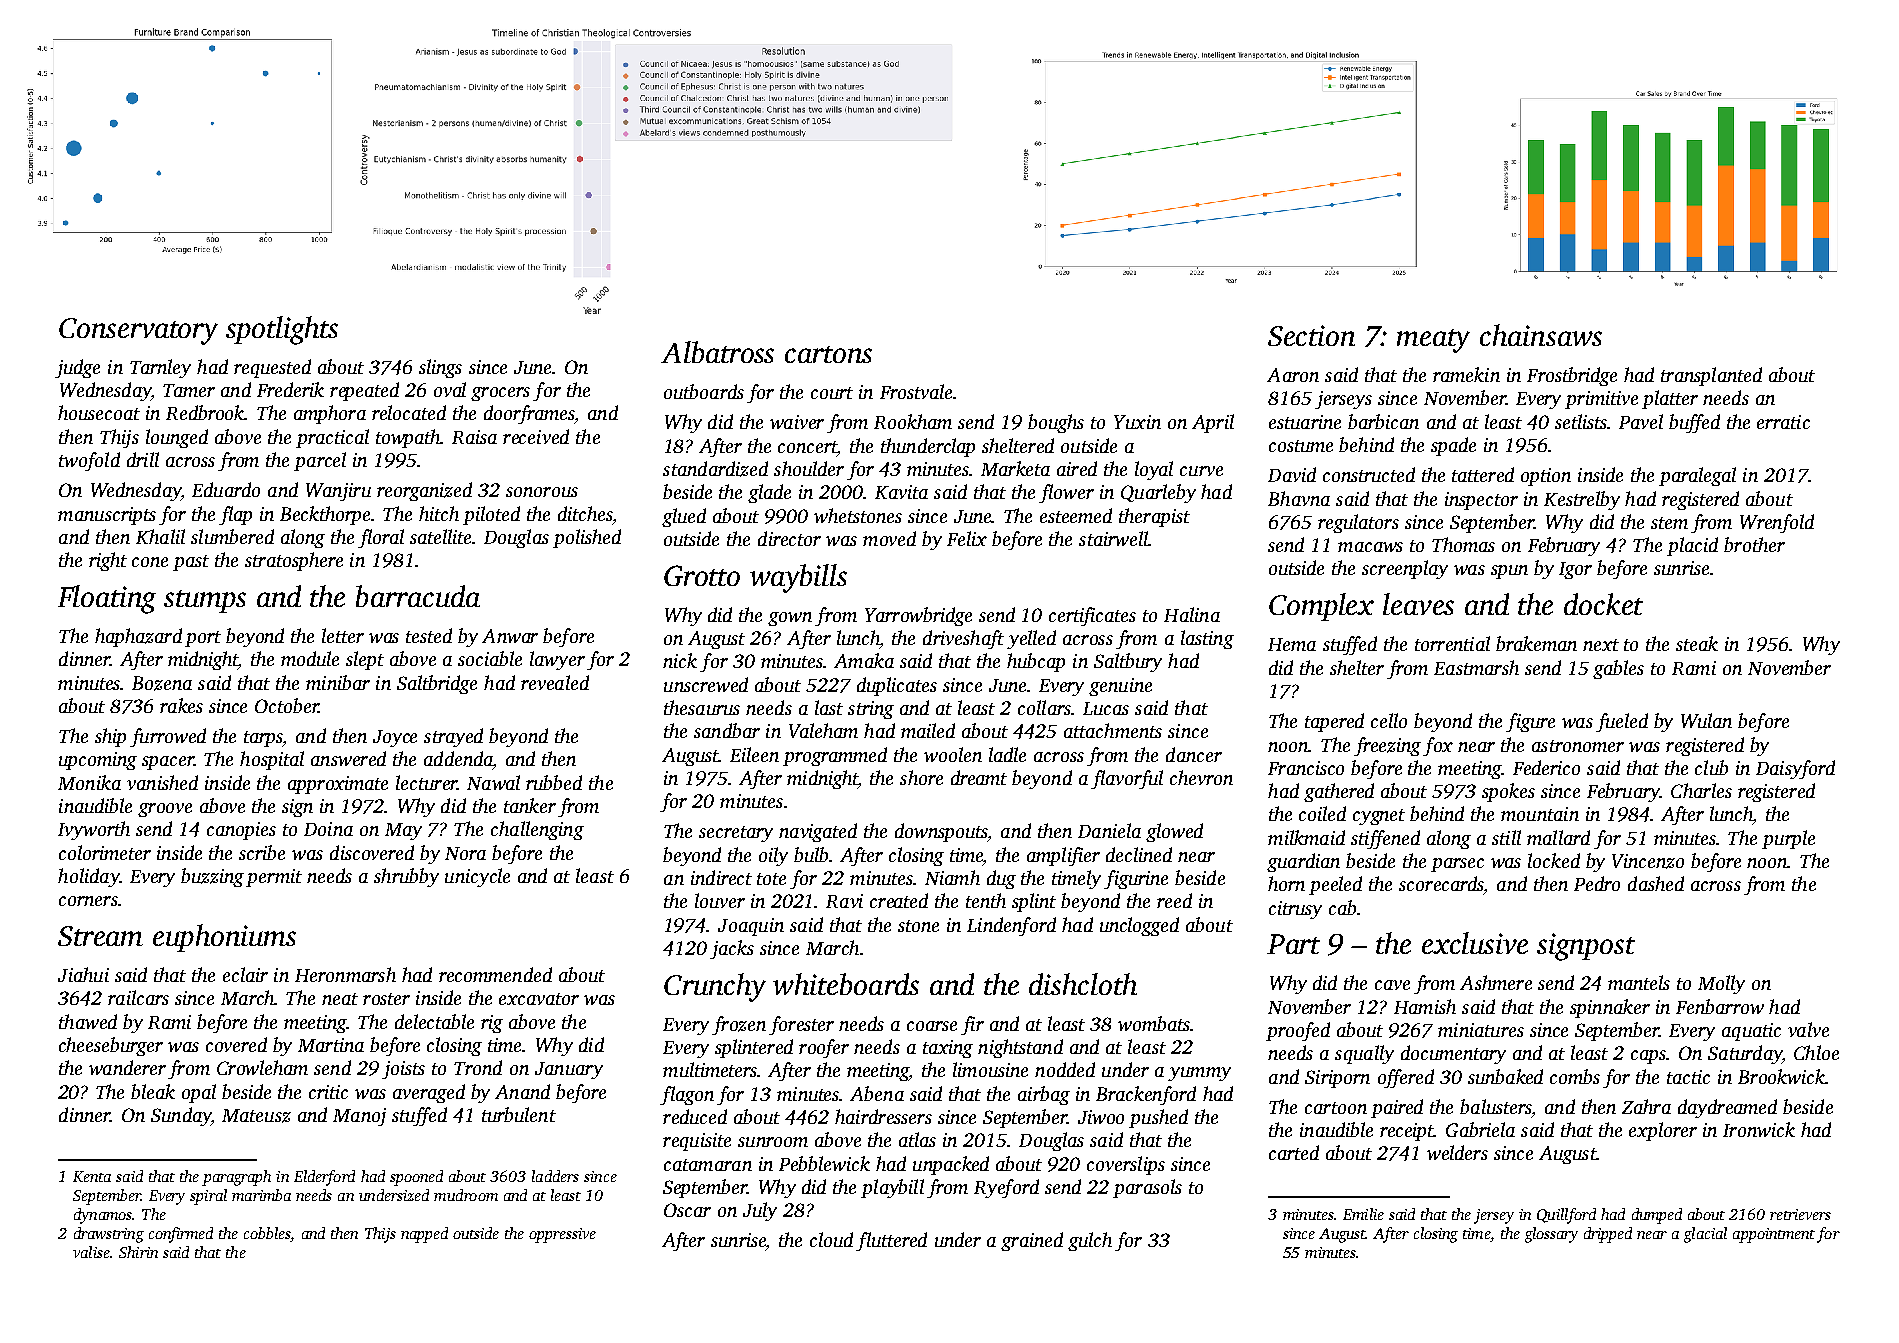  Describe the element at coordinates (1639, 982) in the screenshot. I see `mantels` at that location.
